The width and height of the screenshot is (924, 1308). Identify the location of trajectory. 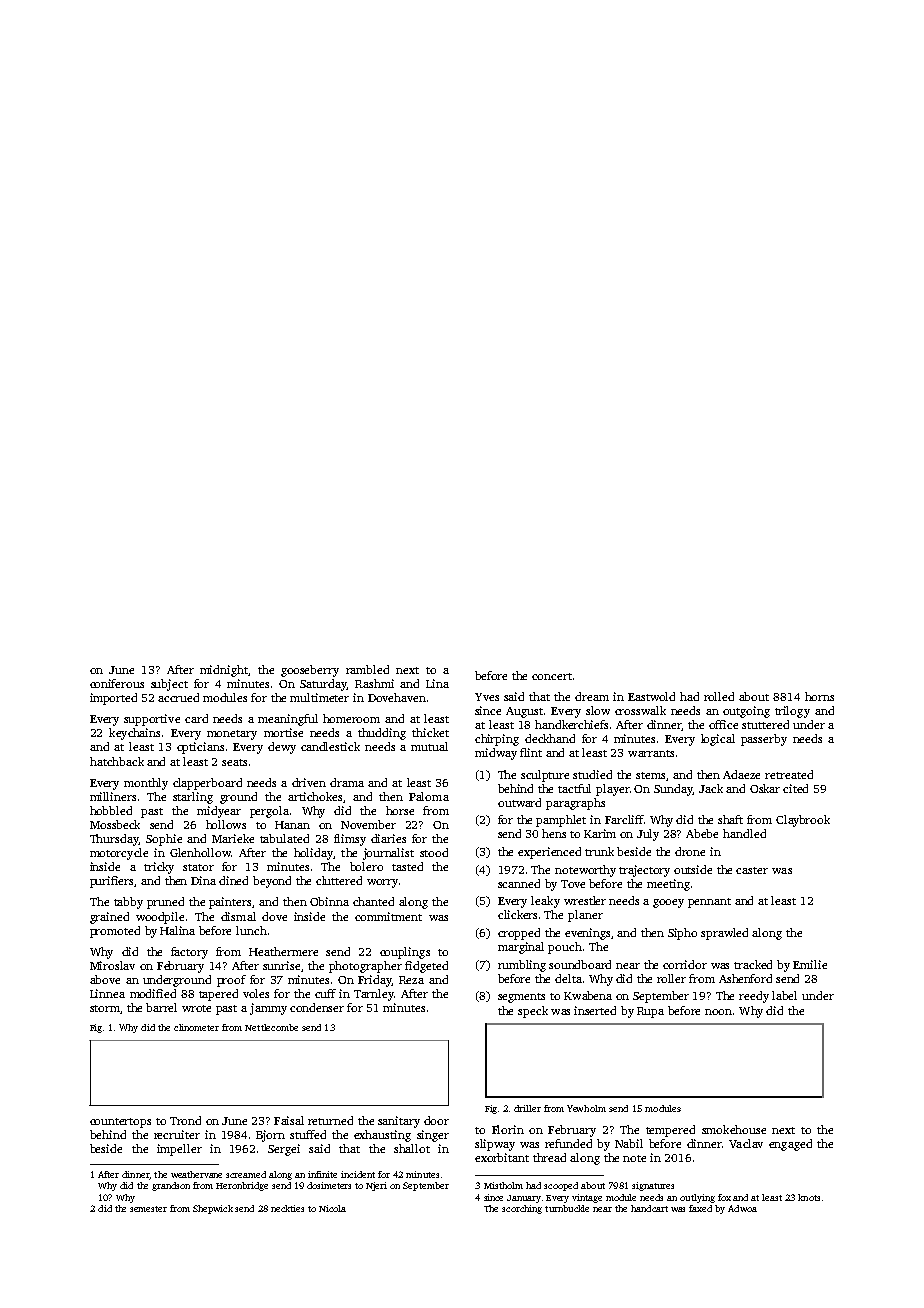
(644, 871).
